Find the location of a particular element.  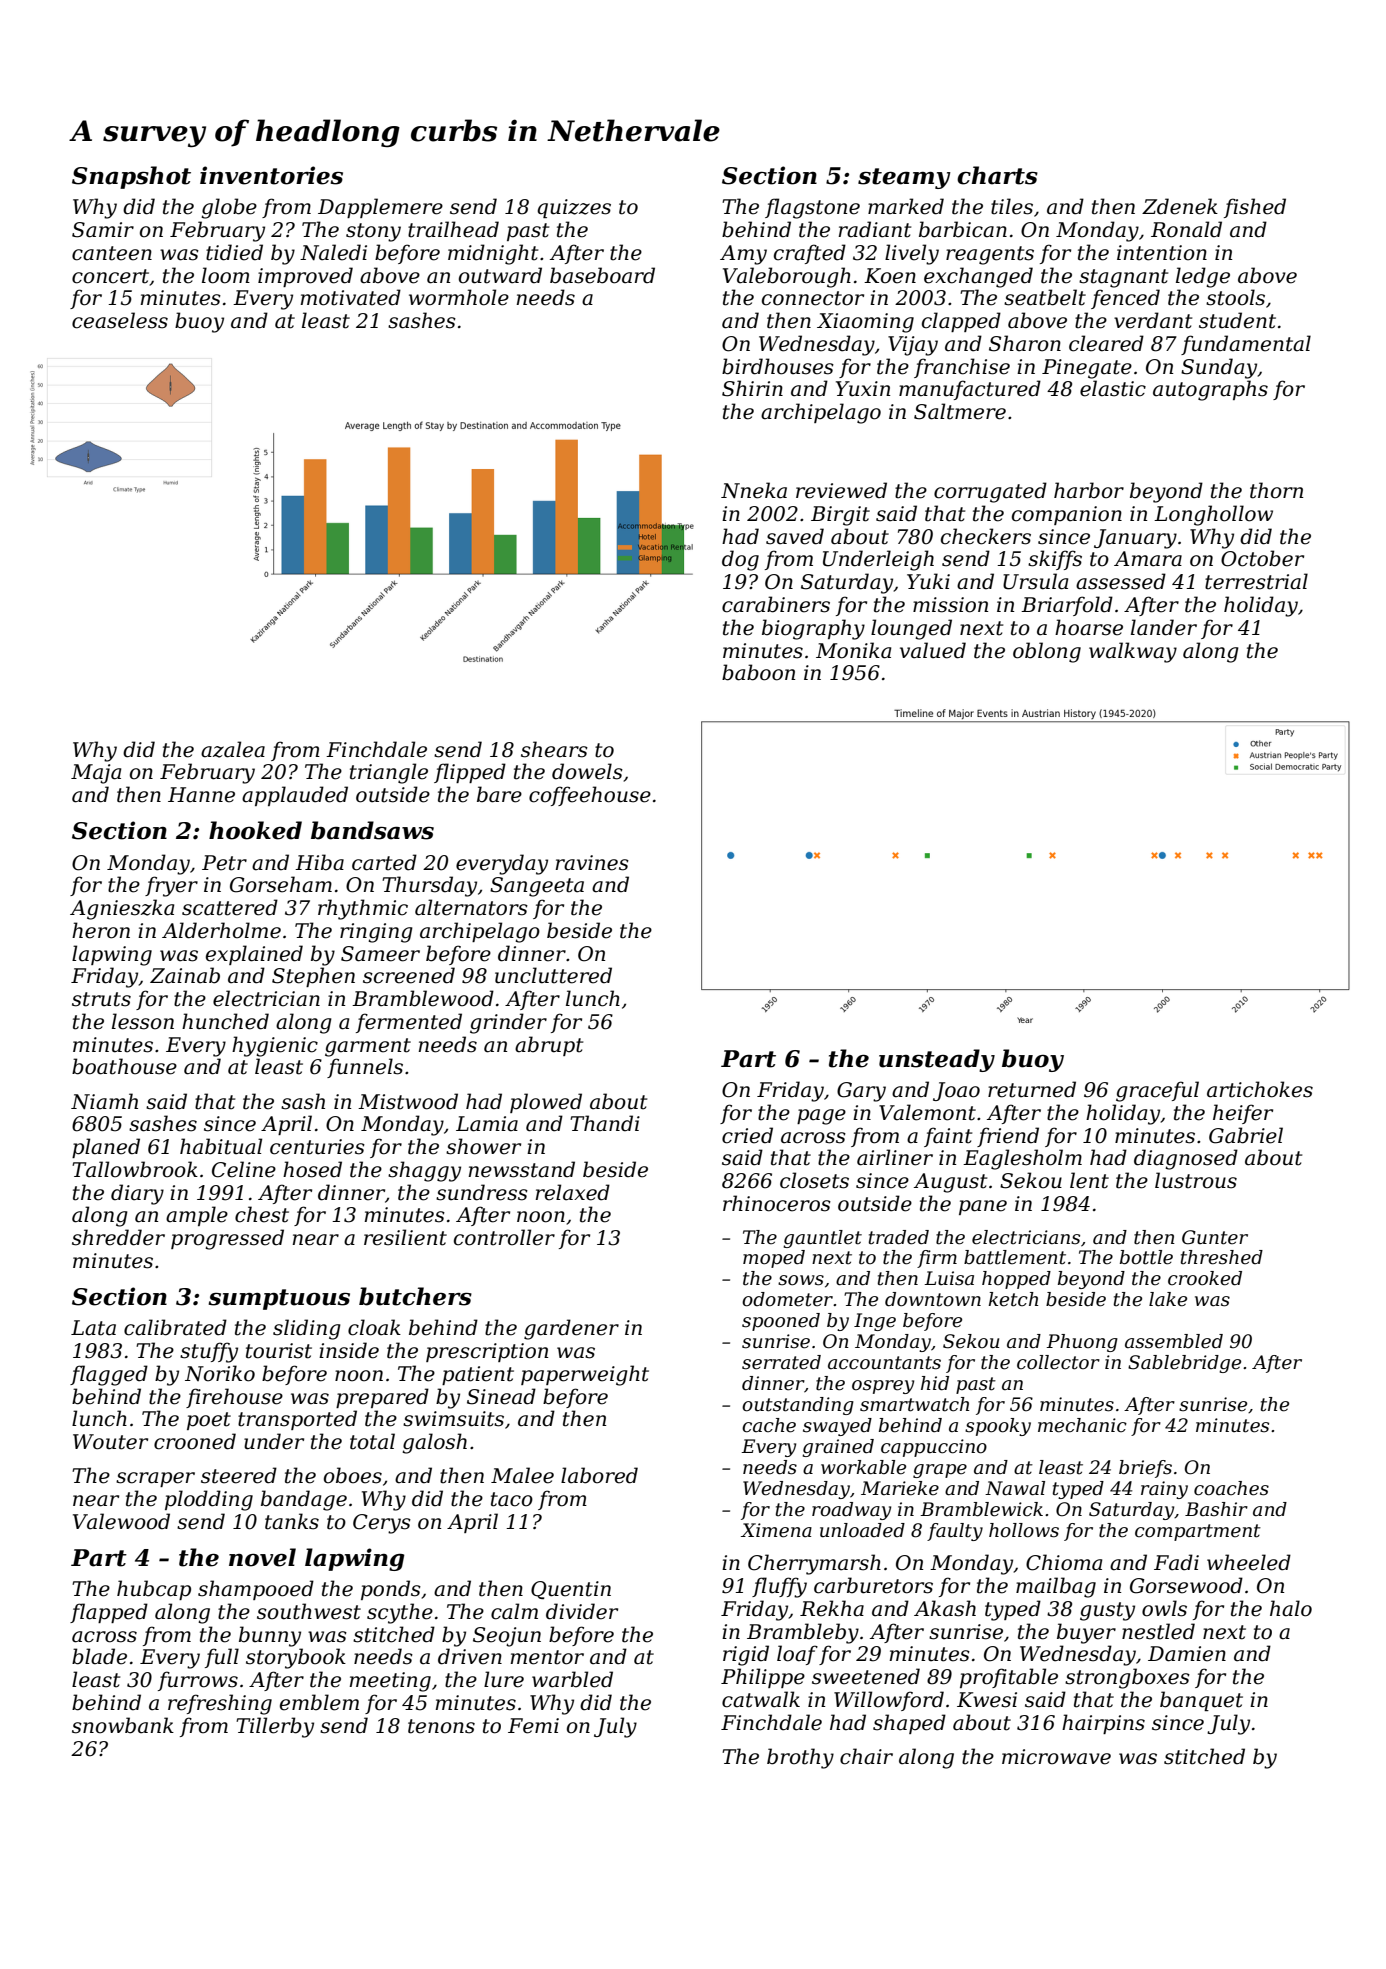

abrupt is located at coordinates (549, 1046).
